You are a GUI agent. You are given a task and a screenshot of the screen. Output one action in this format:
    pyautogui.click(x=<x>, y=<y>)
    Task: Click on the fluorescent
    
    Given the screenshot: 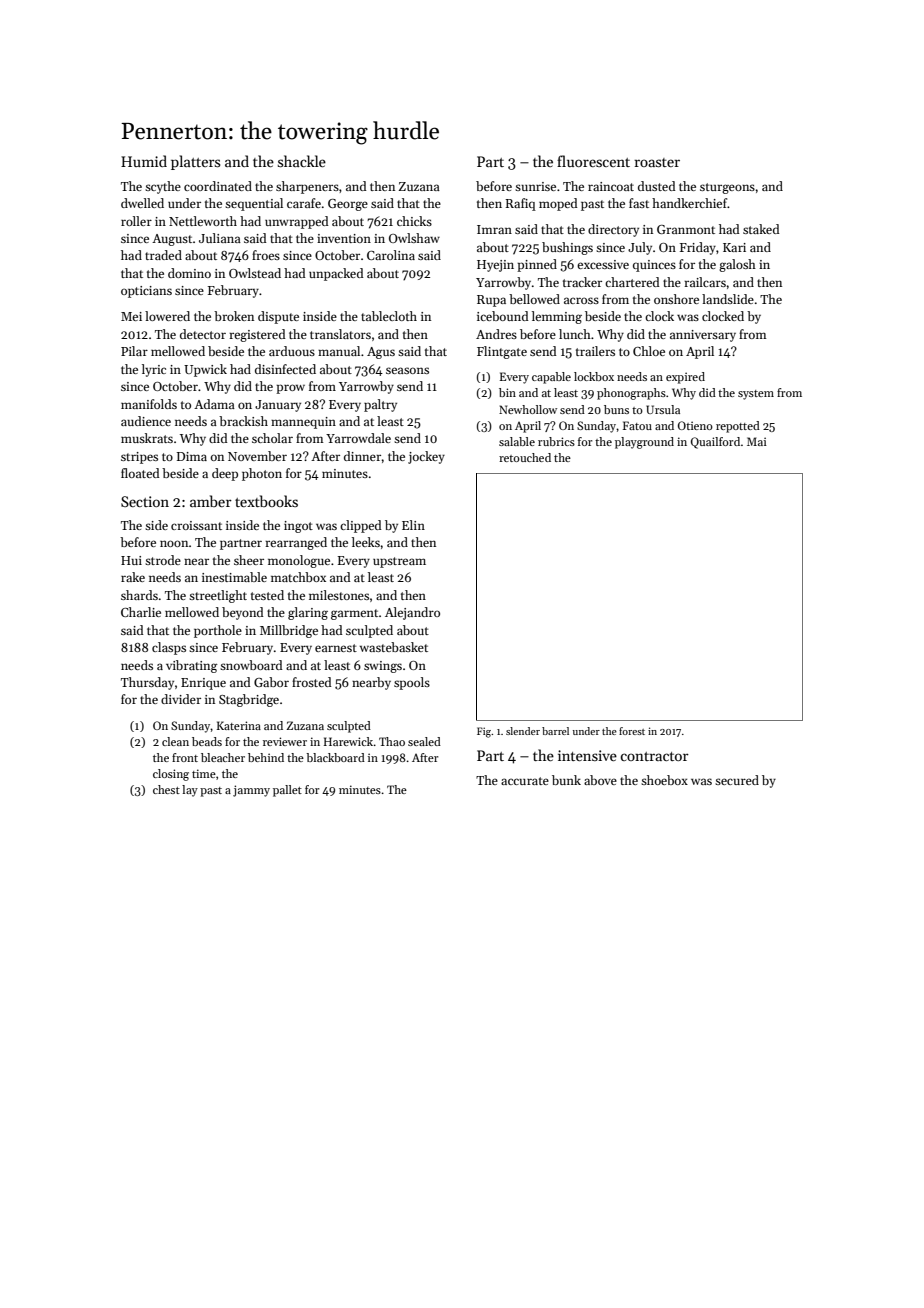 What is the action you would take?
    pyautogui.click(x=593, y=161)
